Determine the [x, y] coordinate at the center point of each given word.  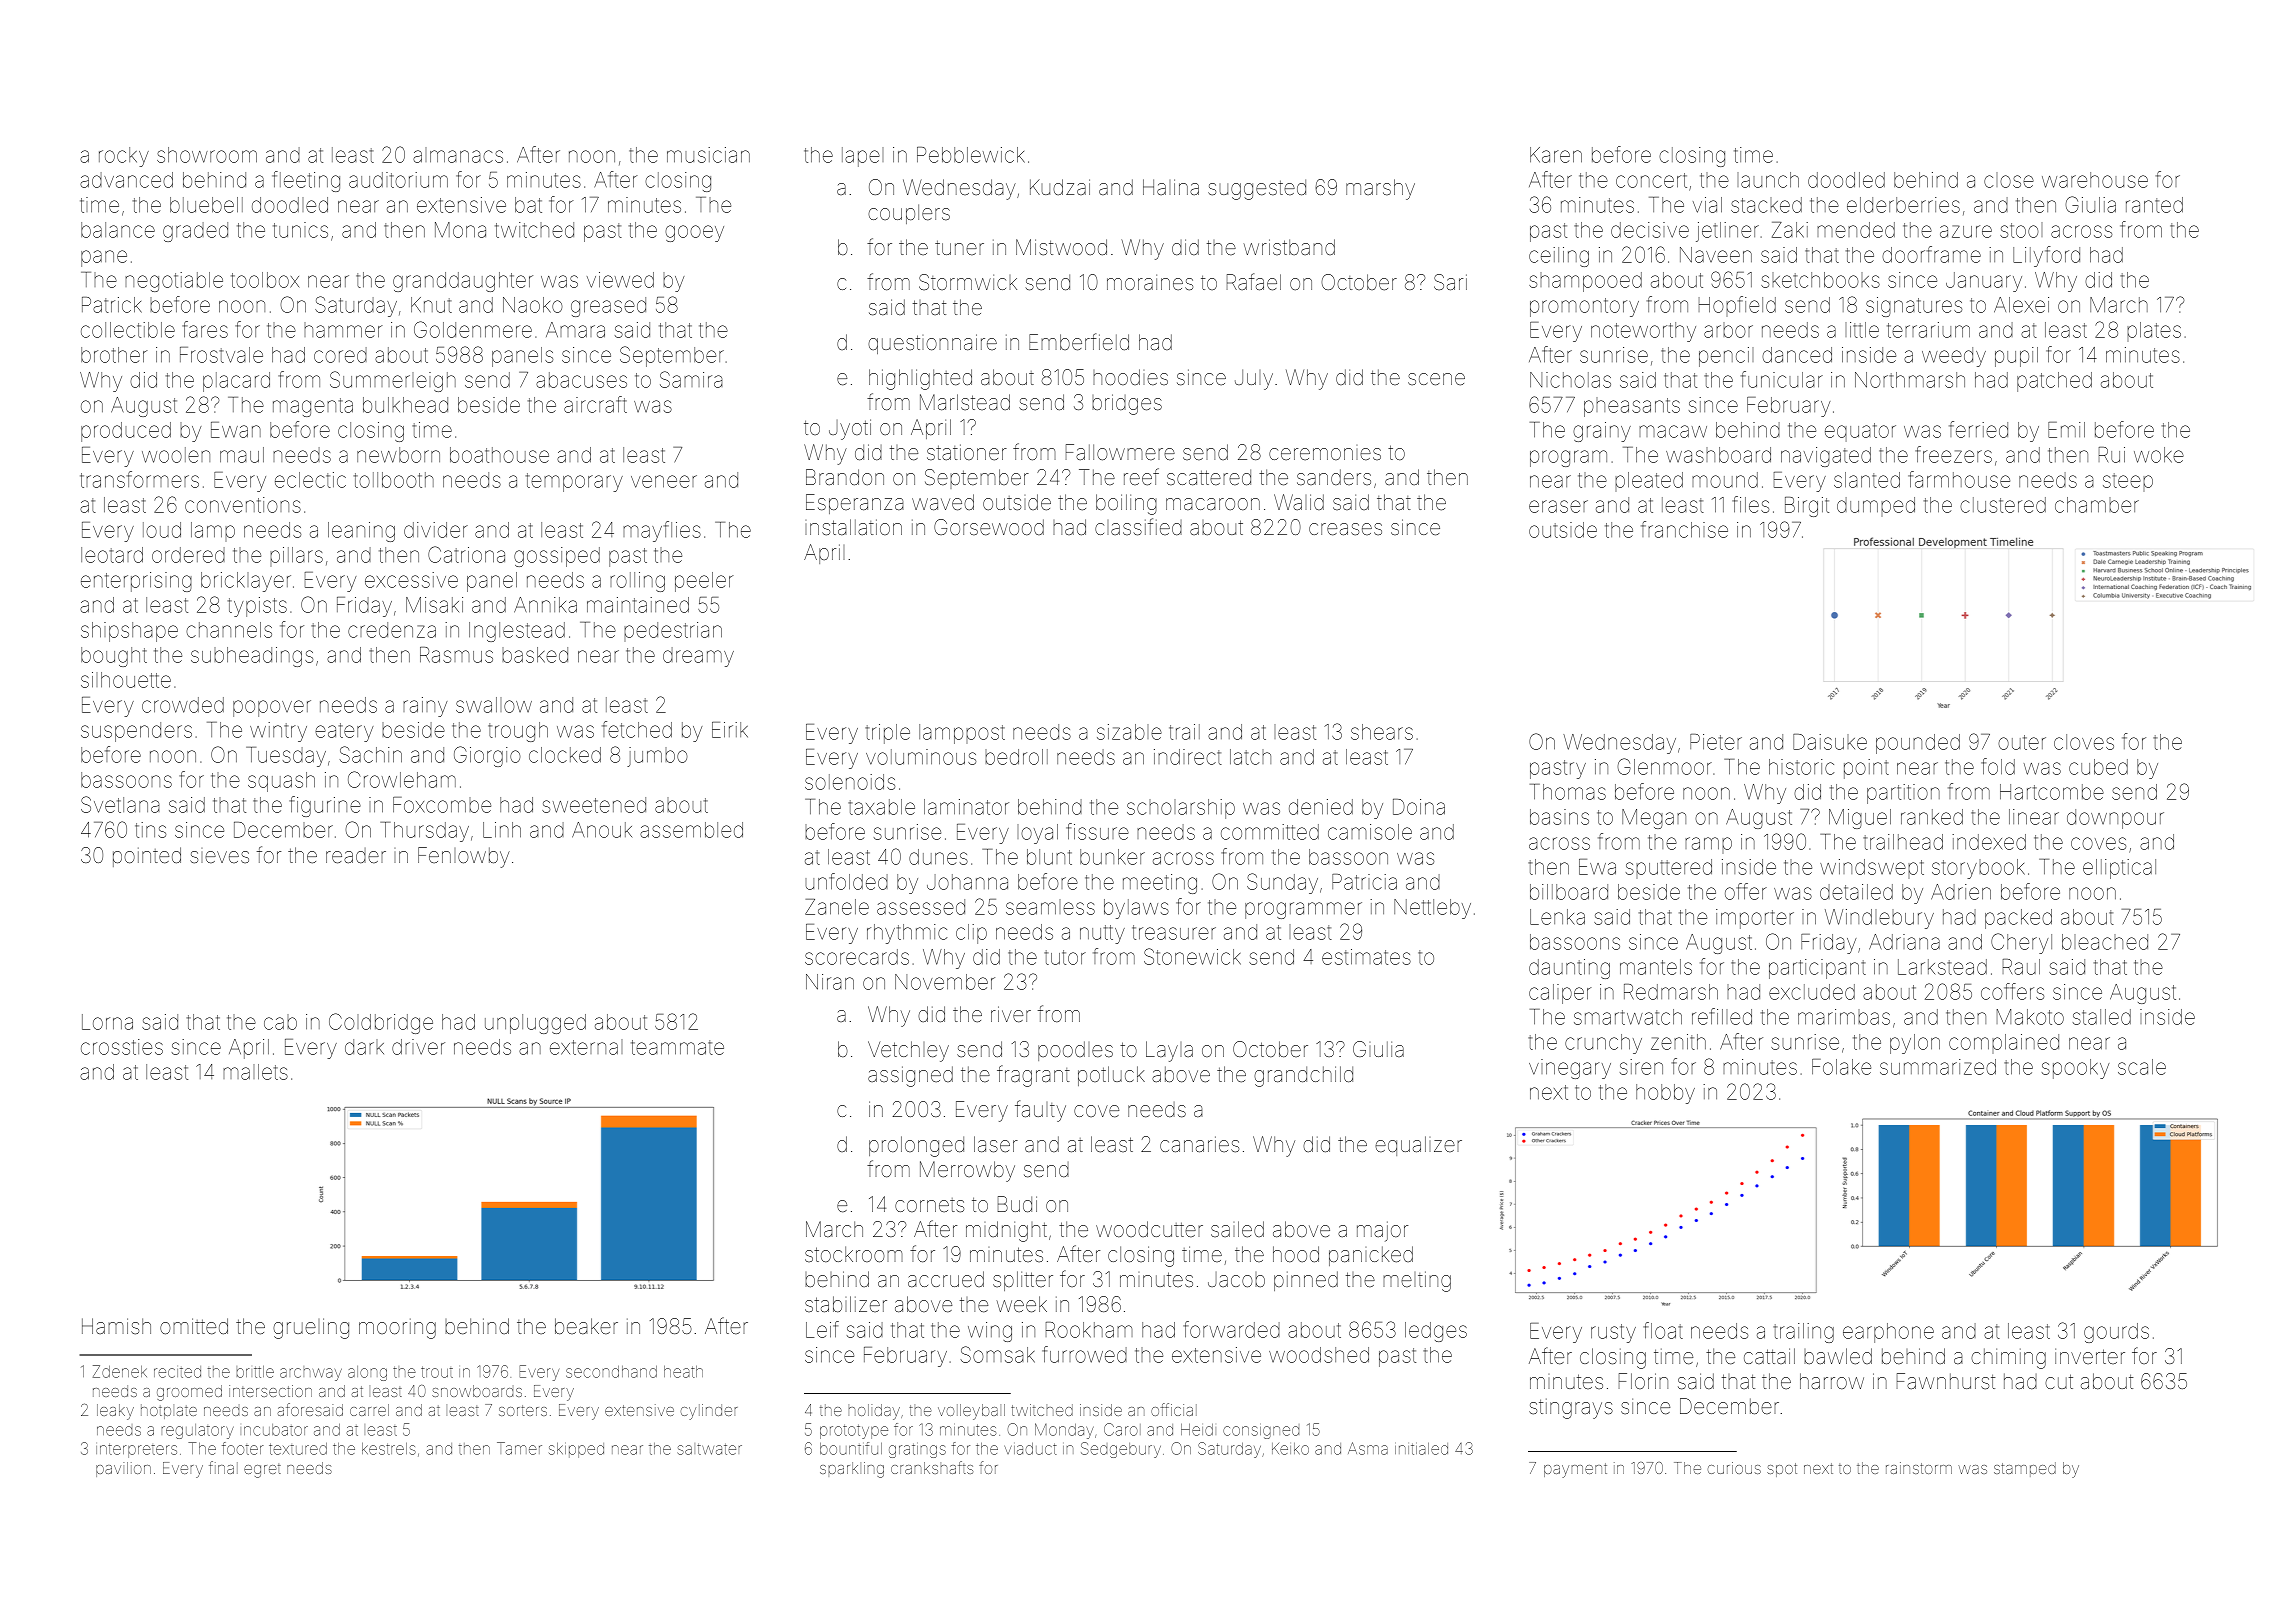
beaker [586, 1326]
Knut [431, 305]
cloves [2084, 742]
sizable [1129, 732]
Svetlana [120, 804]
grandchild [1303, 1076]
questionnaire [932, 344]
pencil [1726, 357]
